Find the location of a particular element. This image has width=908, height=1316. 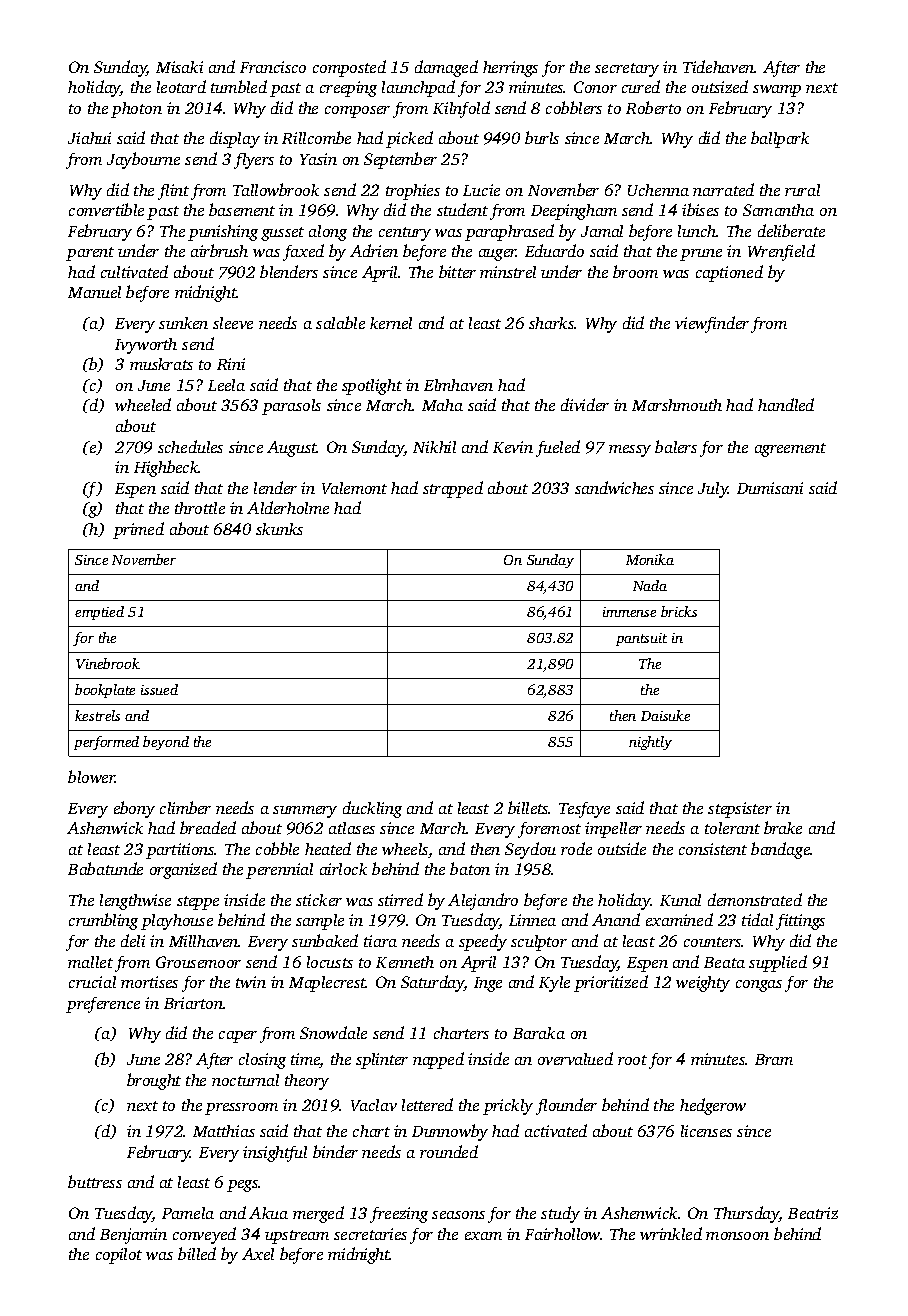

cured is located at coordinates (641, 86).
